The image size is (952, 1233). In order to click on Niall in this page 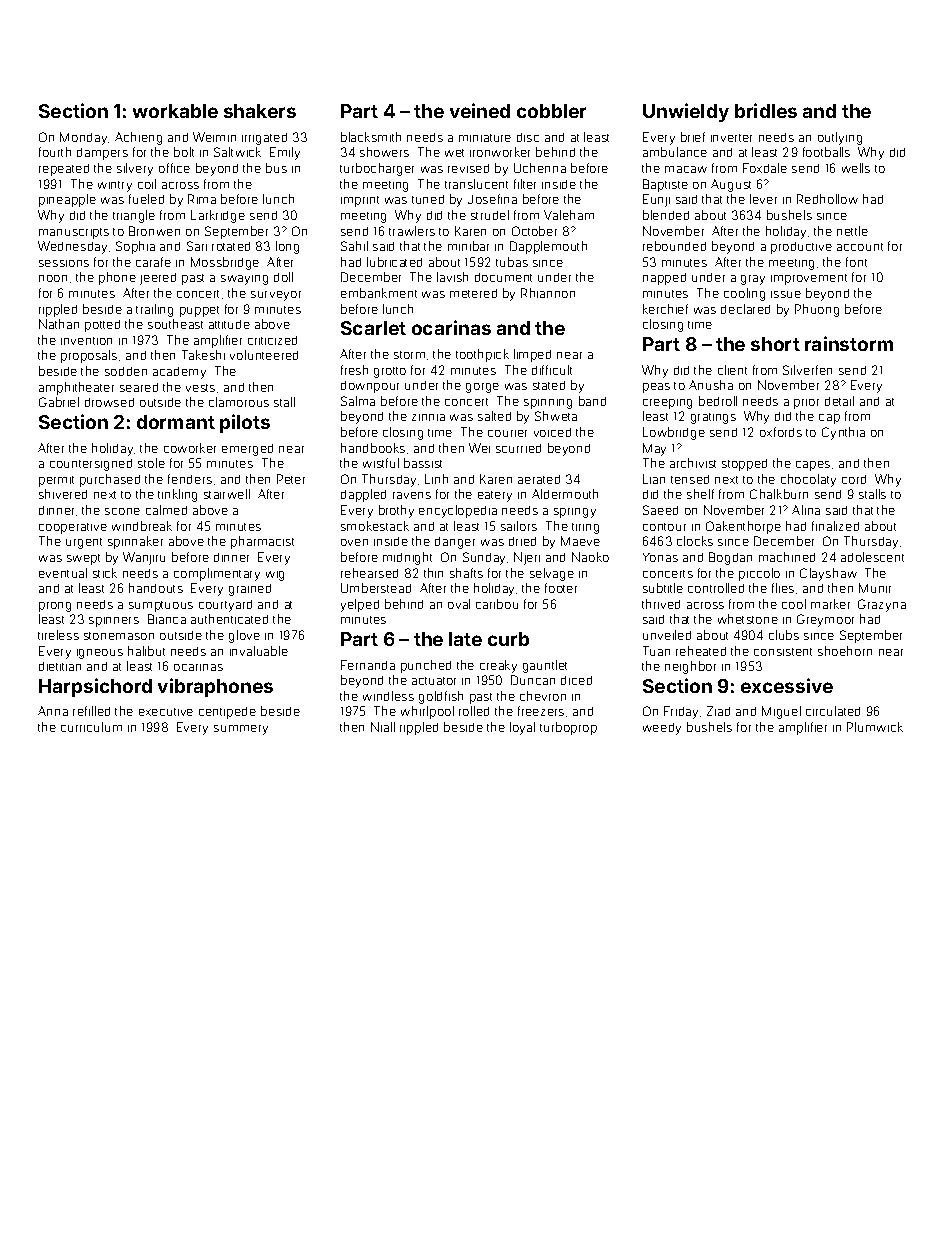, I will do `click(383, 727)`.
